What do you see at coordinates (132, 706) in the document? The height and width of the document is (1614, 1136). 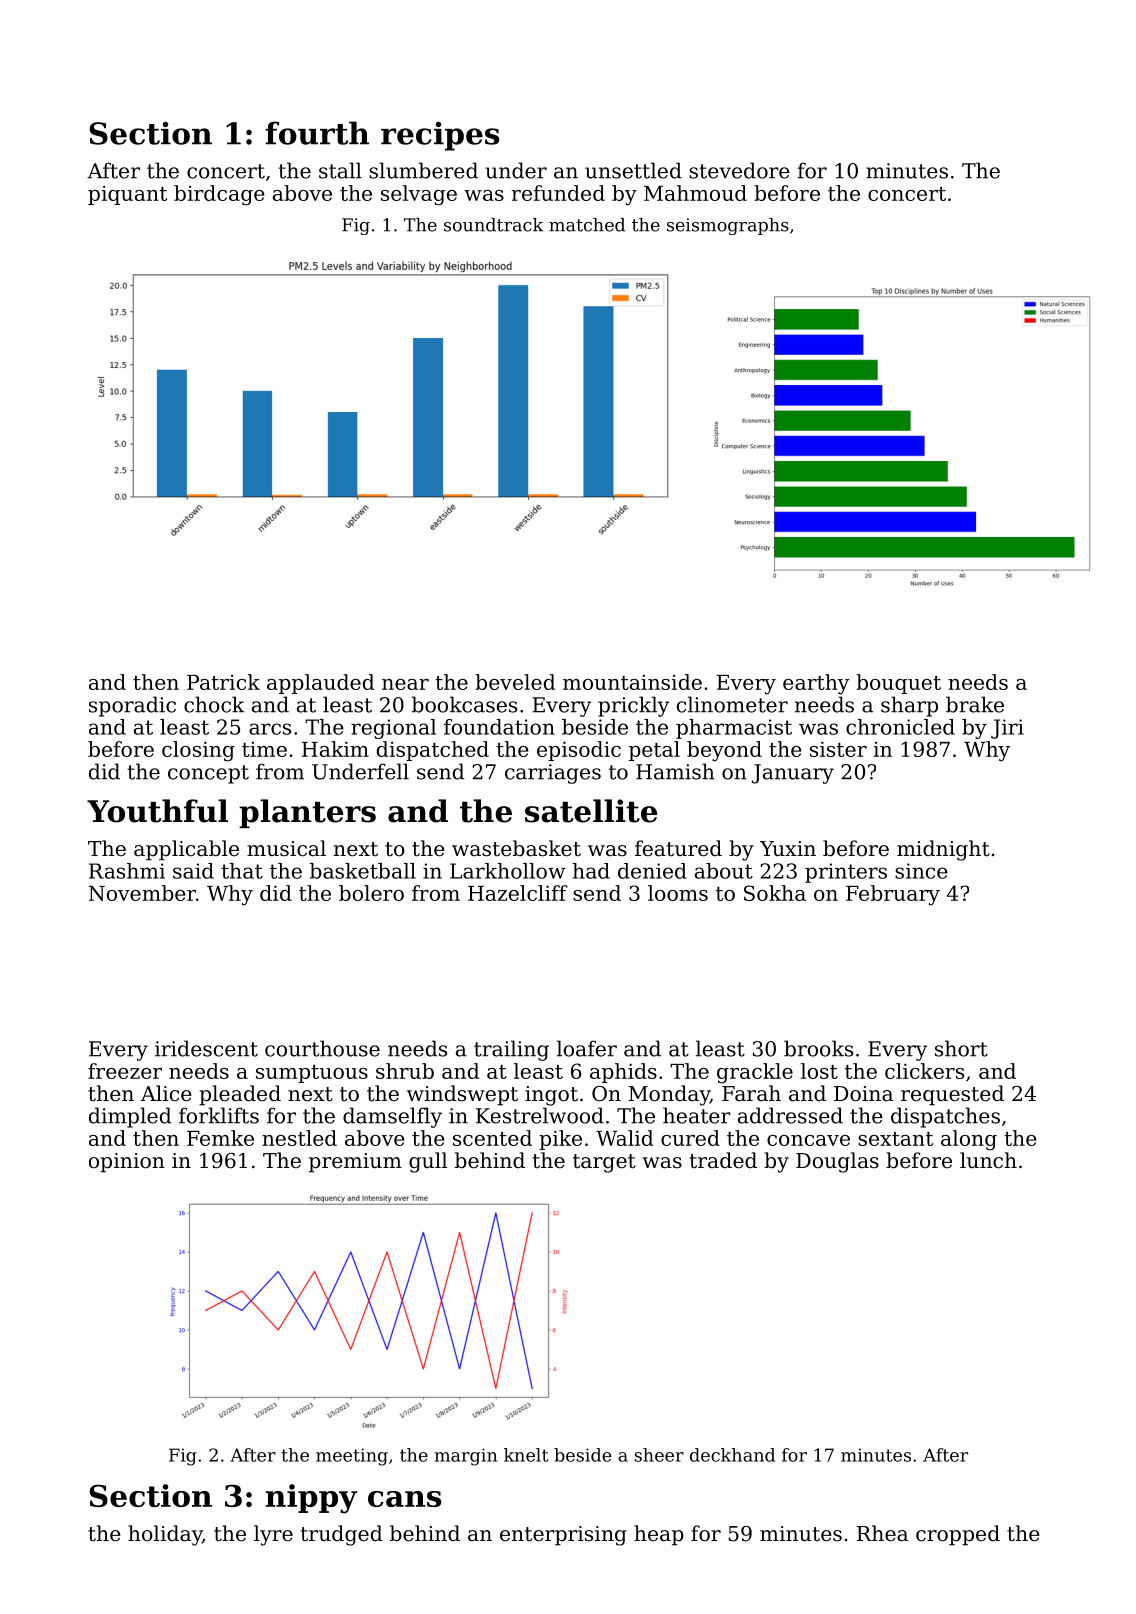 I see `sporadic` at bounding box center [132, 706].
